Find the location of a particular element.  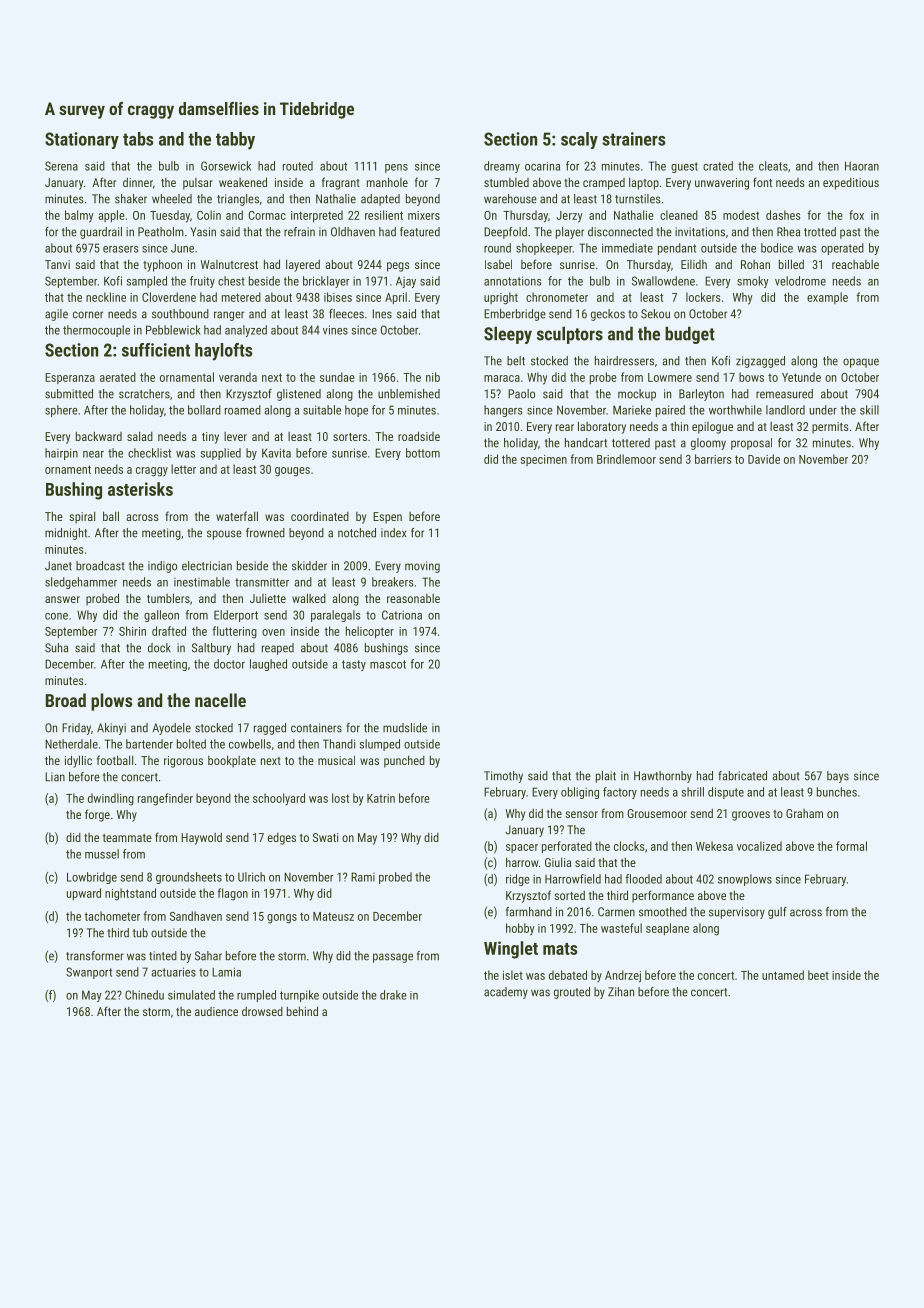

sensor is located at coordinates (581, 814).
